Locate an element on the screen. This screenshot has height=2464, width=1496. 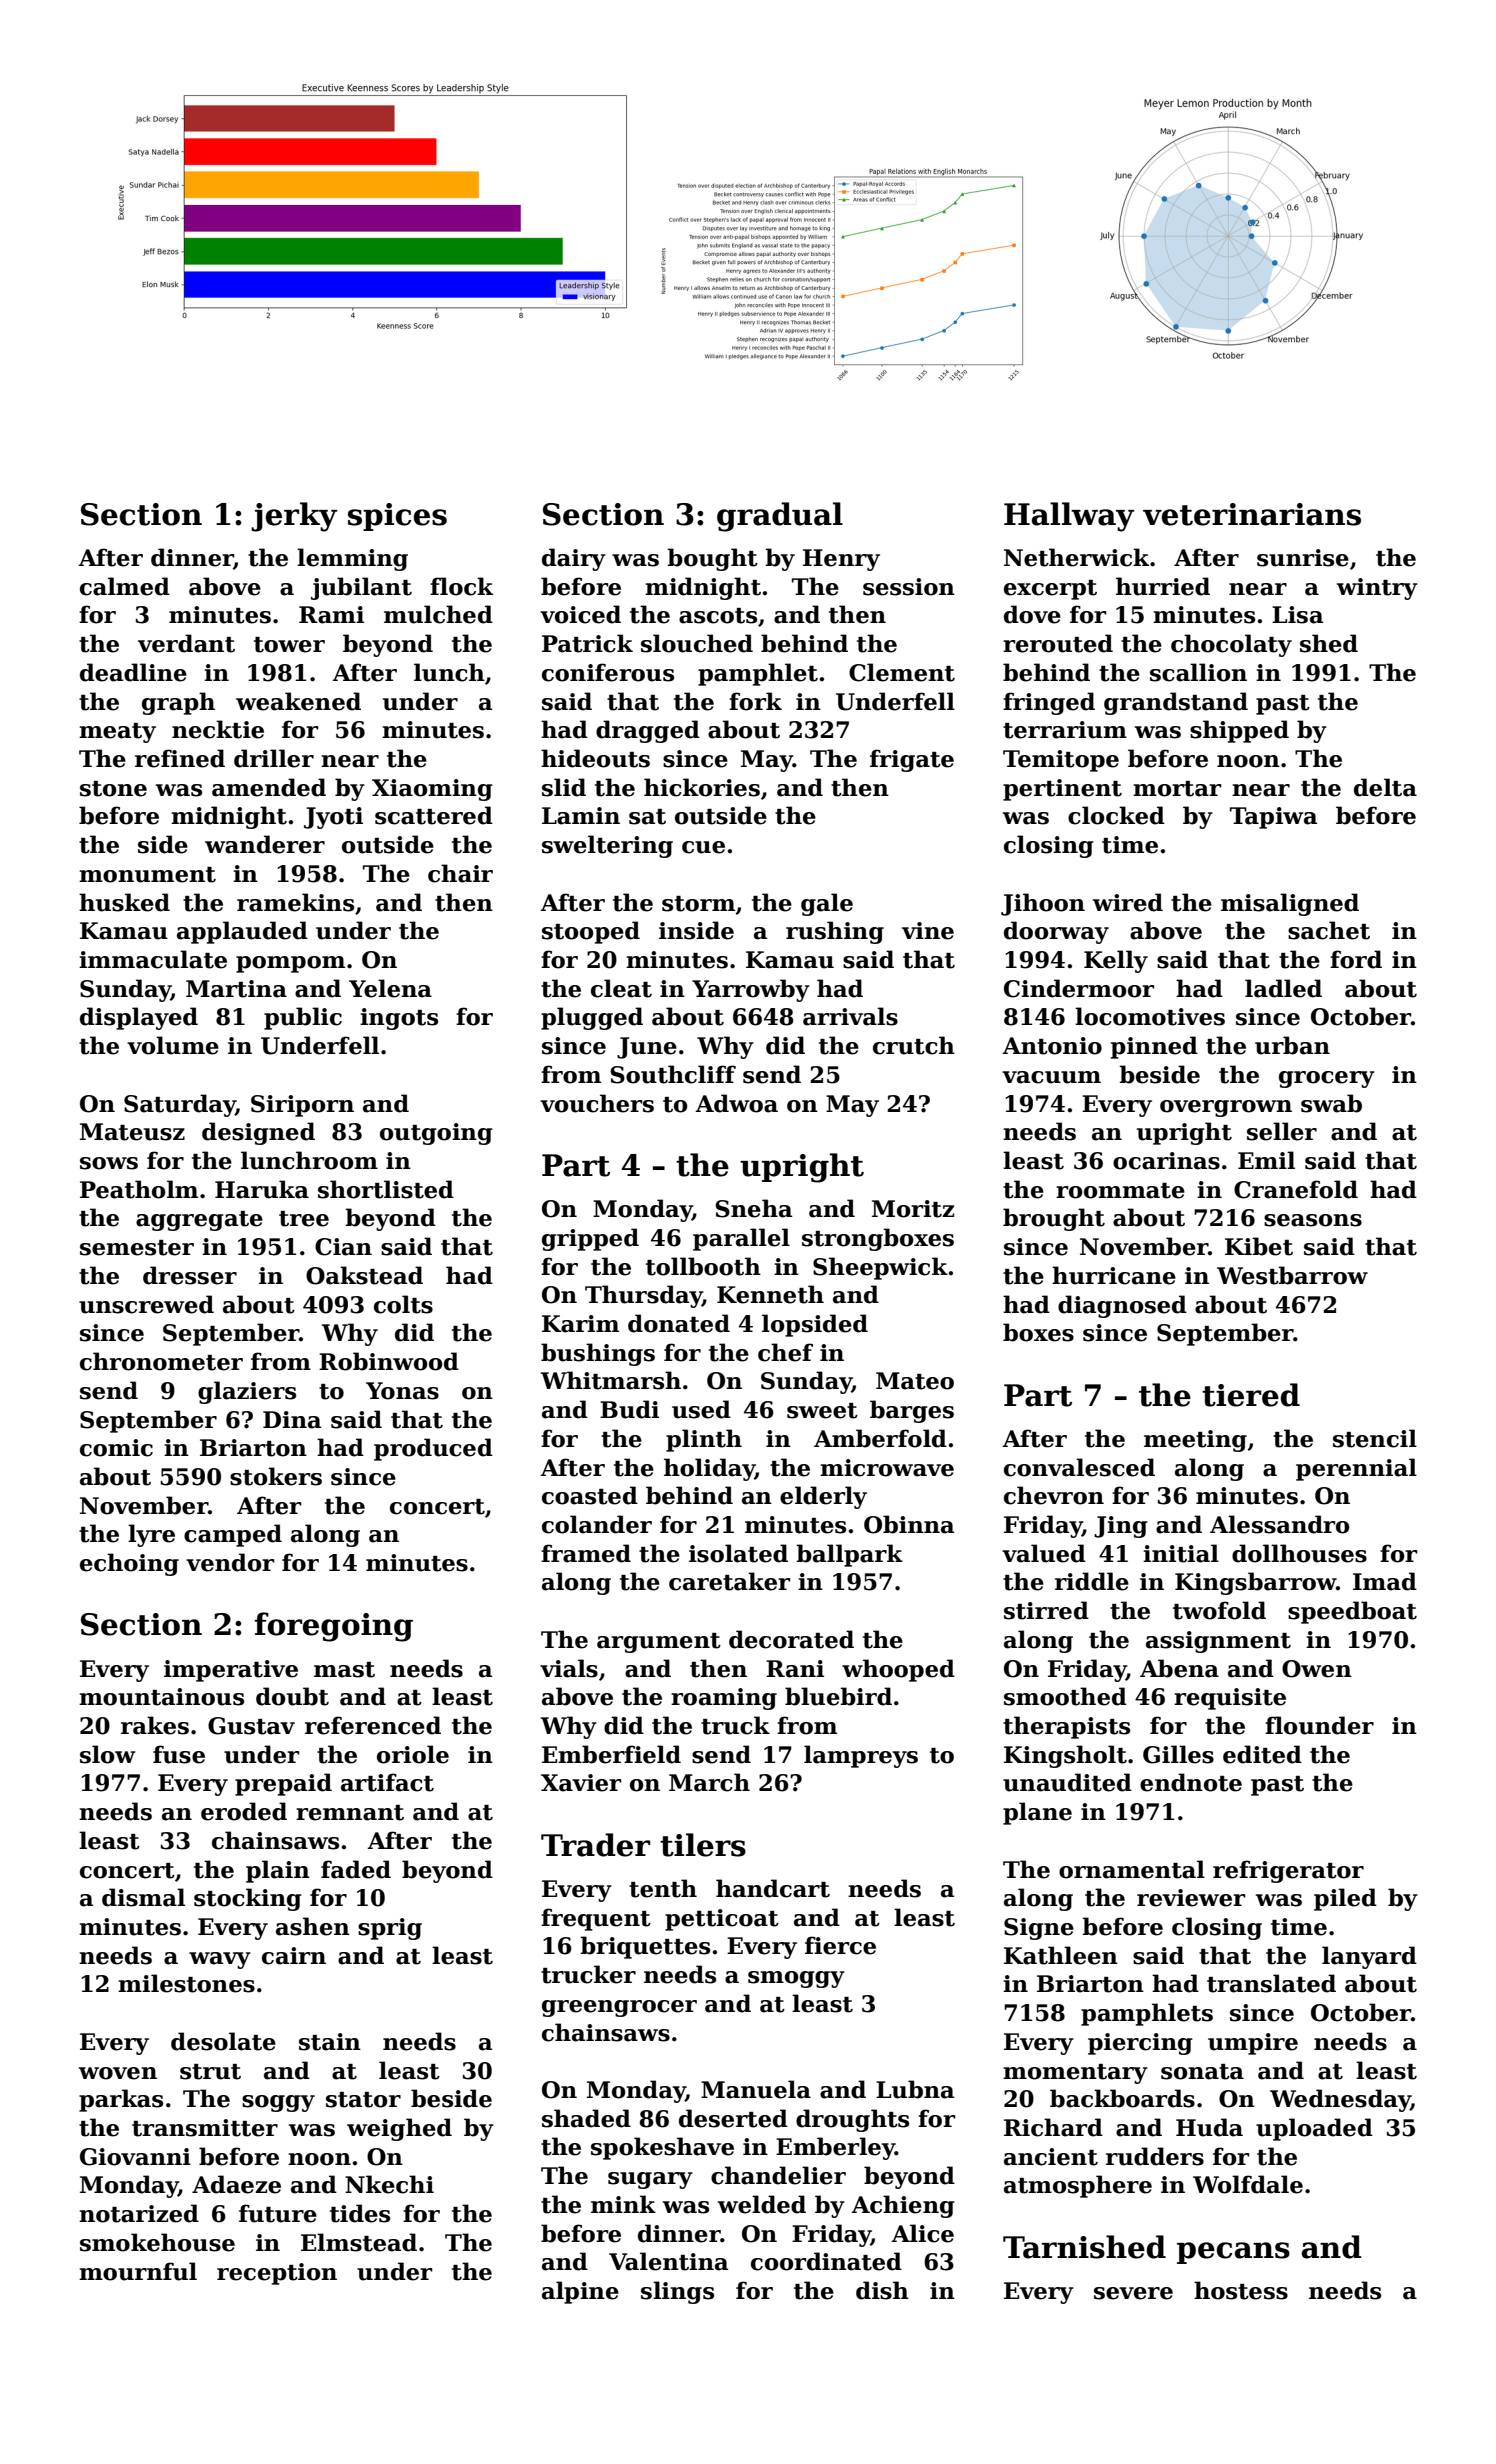
dollhouses is located at coordinates (1299, 1553).
